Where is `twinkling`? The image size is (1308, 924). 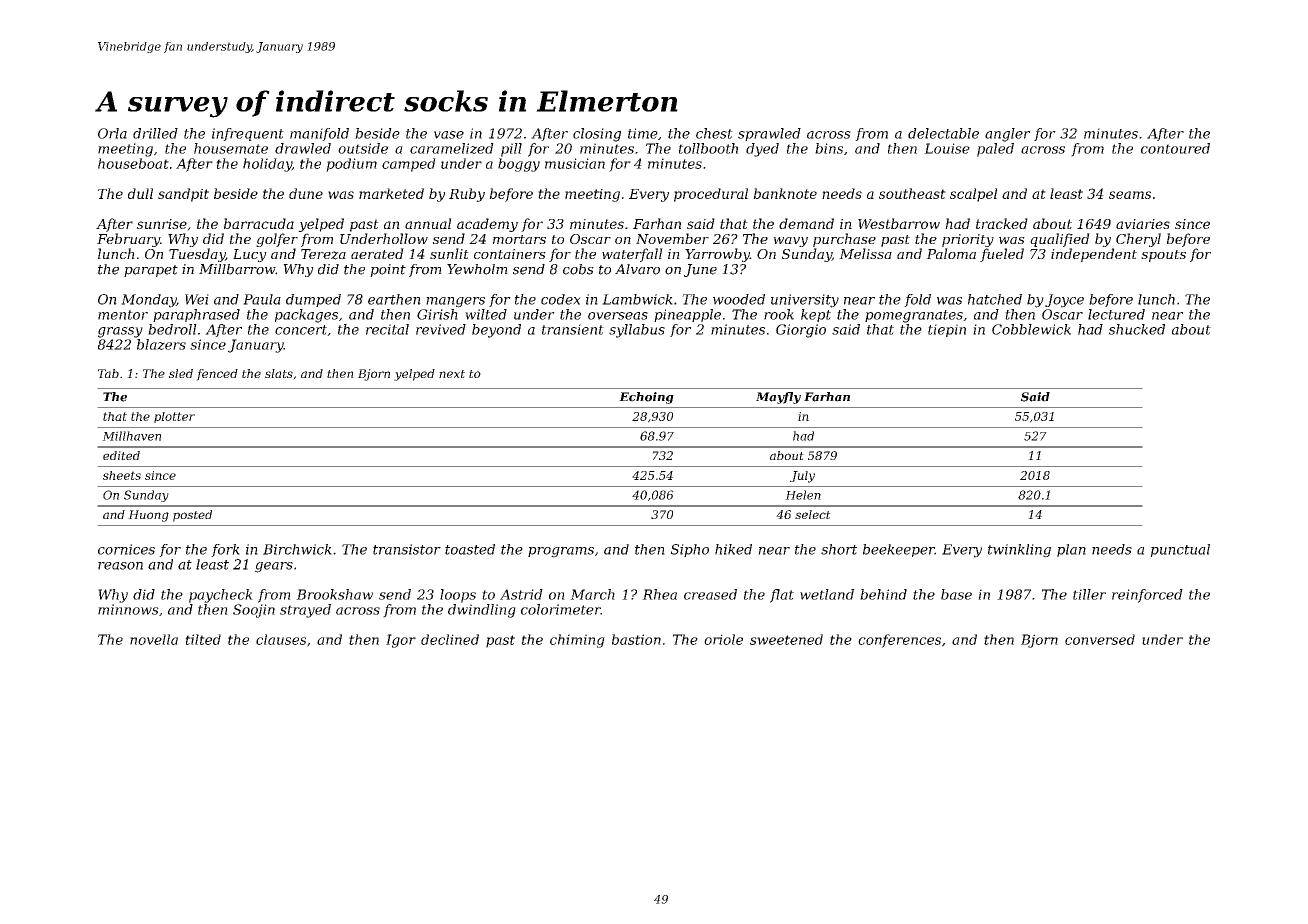
twinkling is located at coordinates (1019, 551).
